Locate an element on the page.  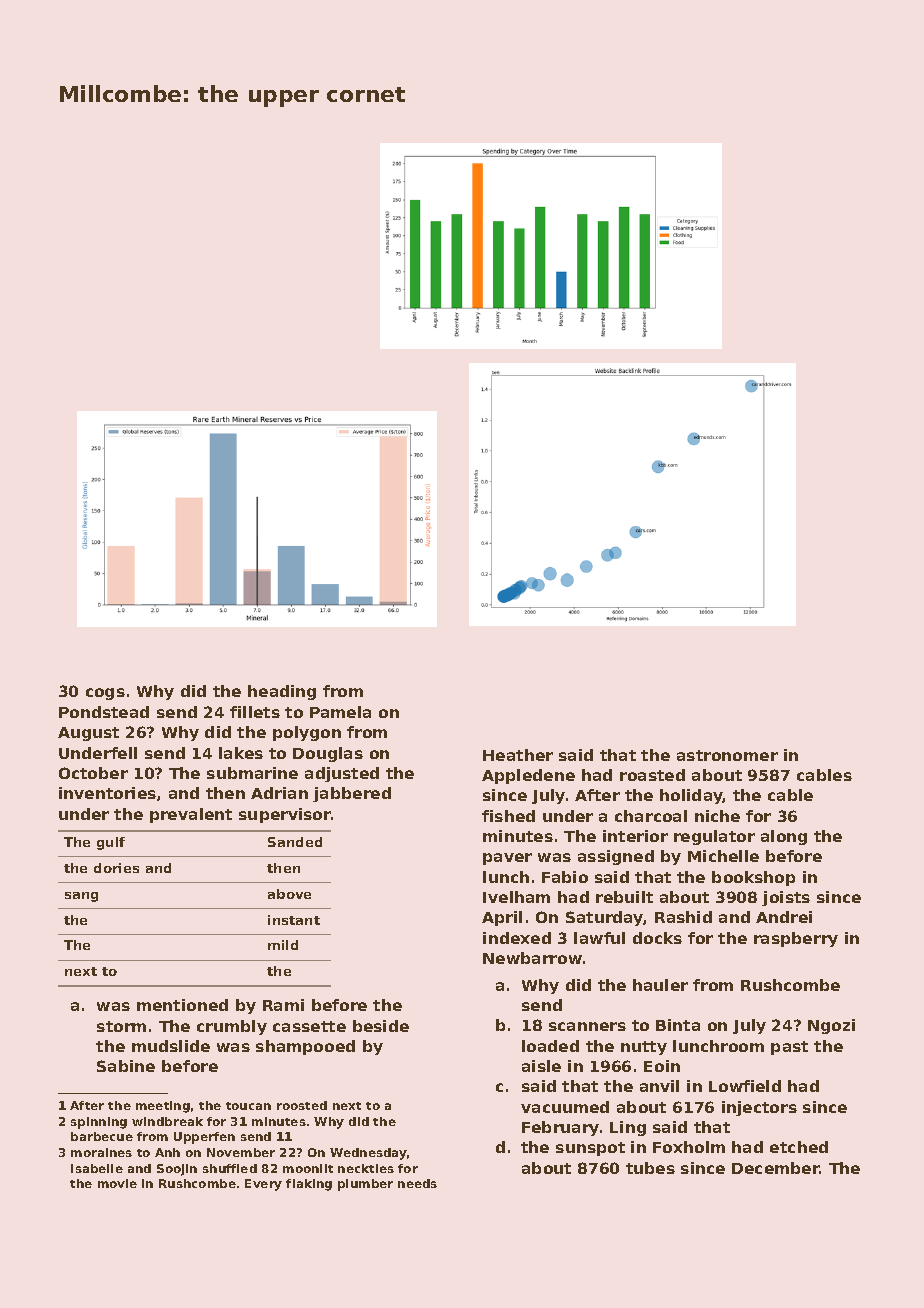
inventories is located at coordinates (107, 793).
